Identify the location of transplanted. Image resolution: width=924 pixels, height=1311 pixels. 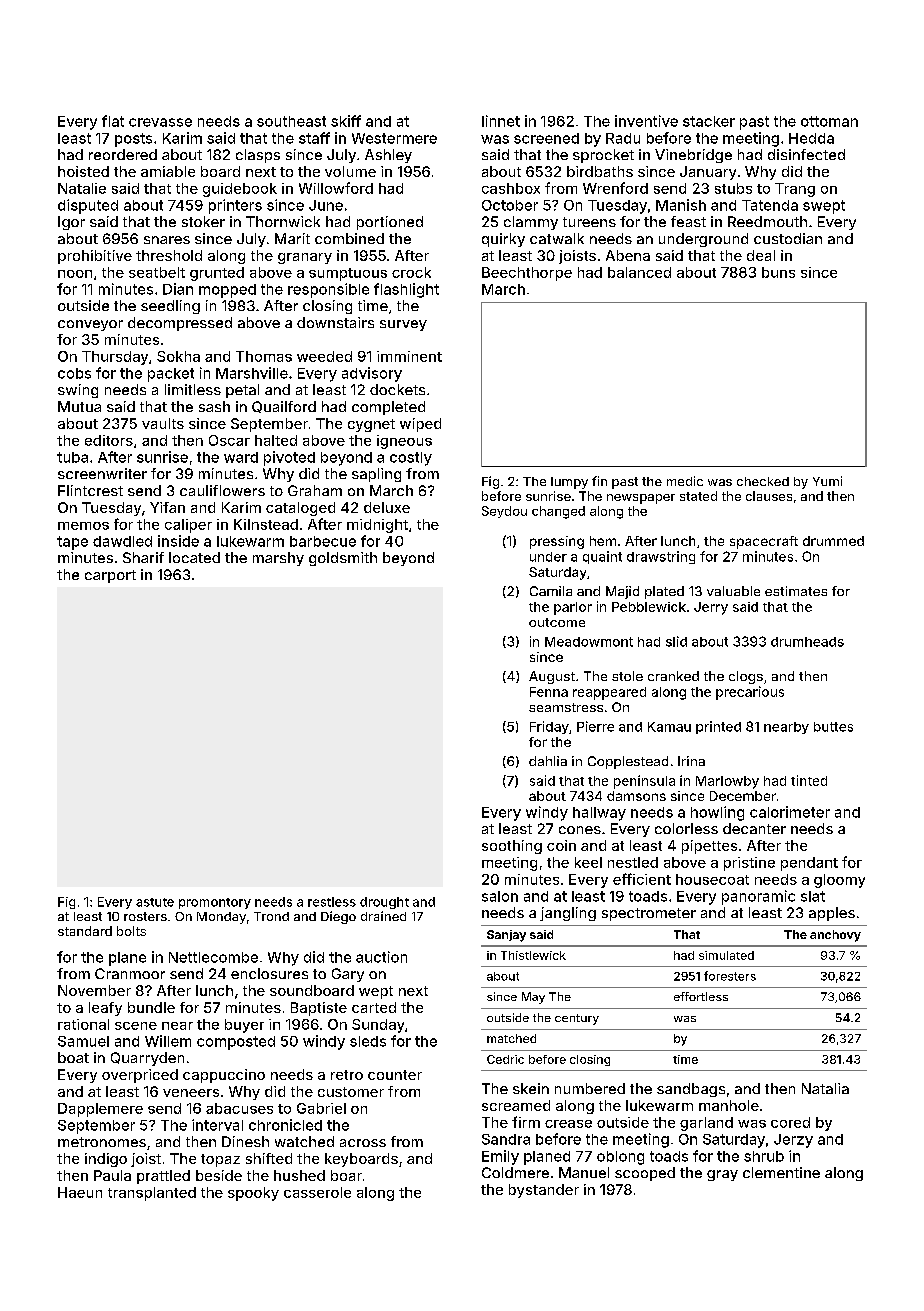
(152, 1194).
